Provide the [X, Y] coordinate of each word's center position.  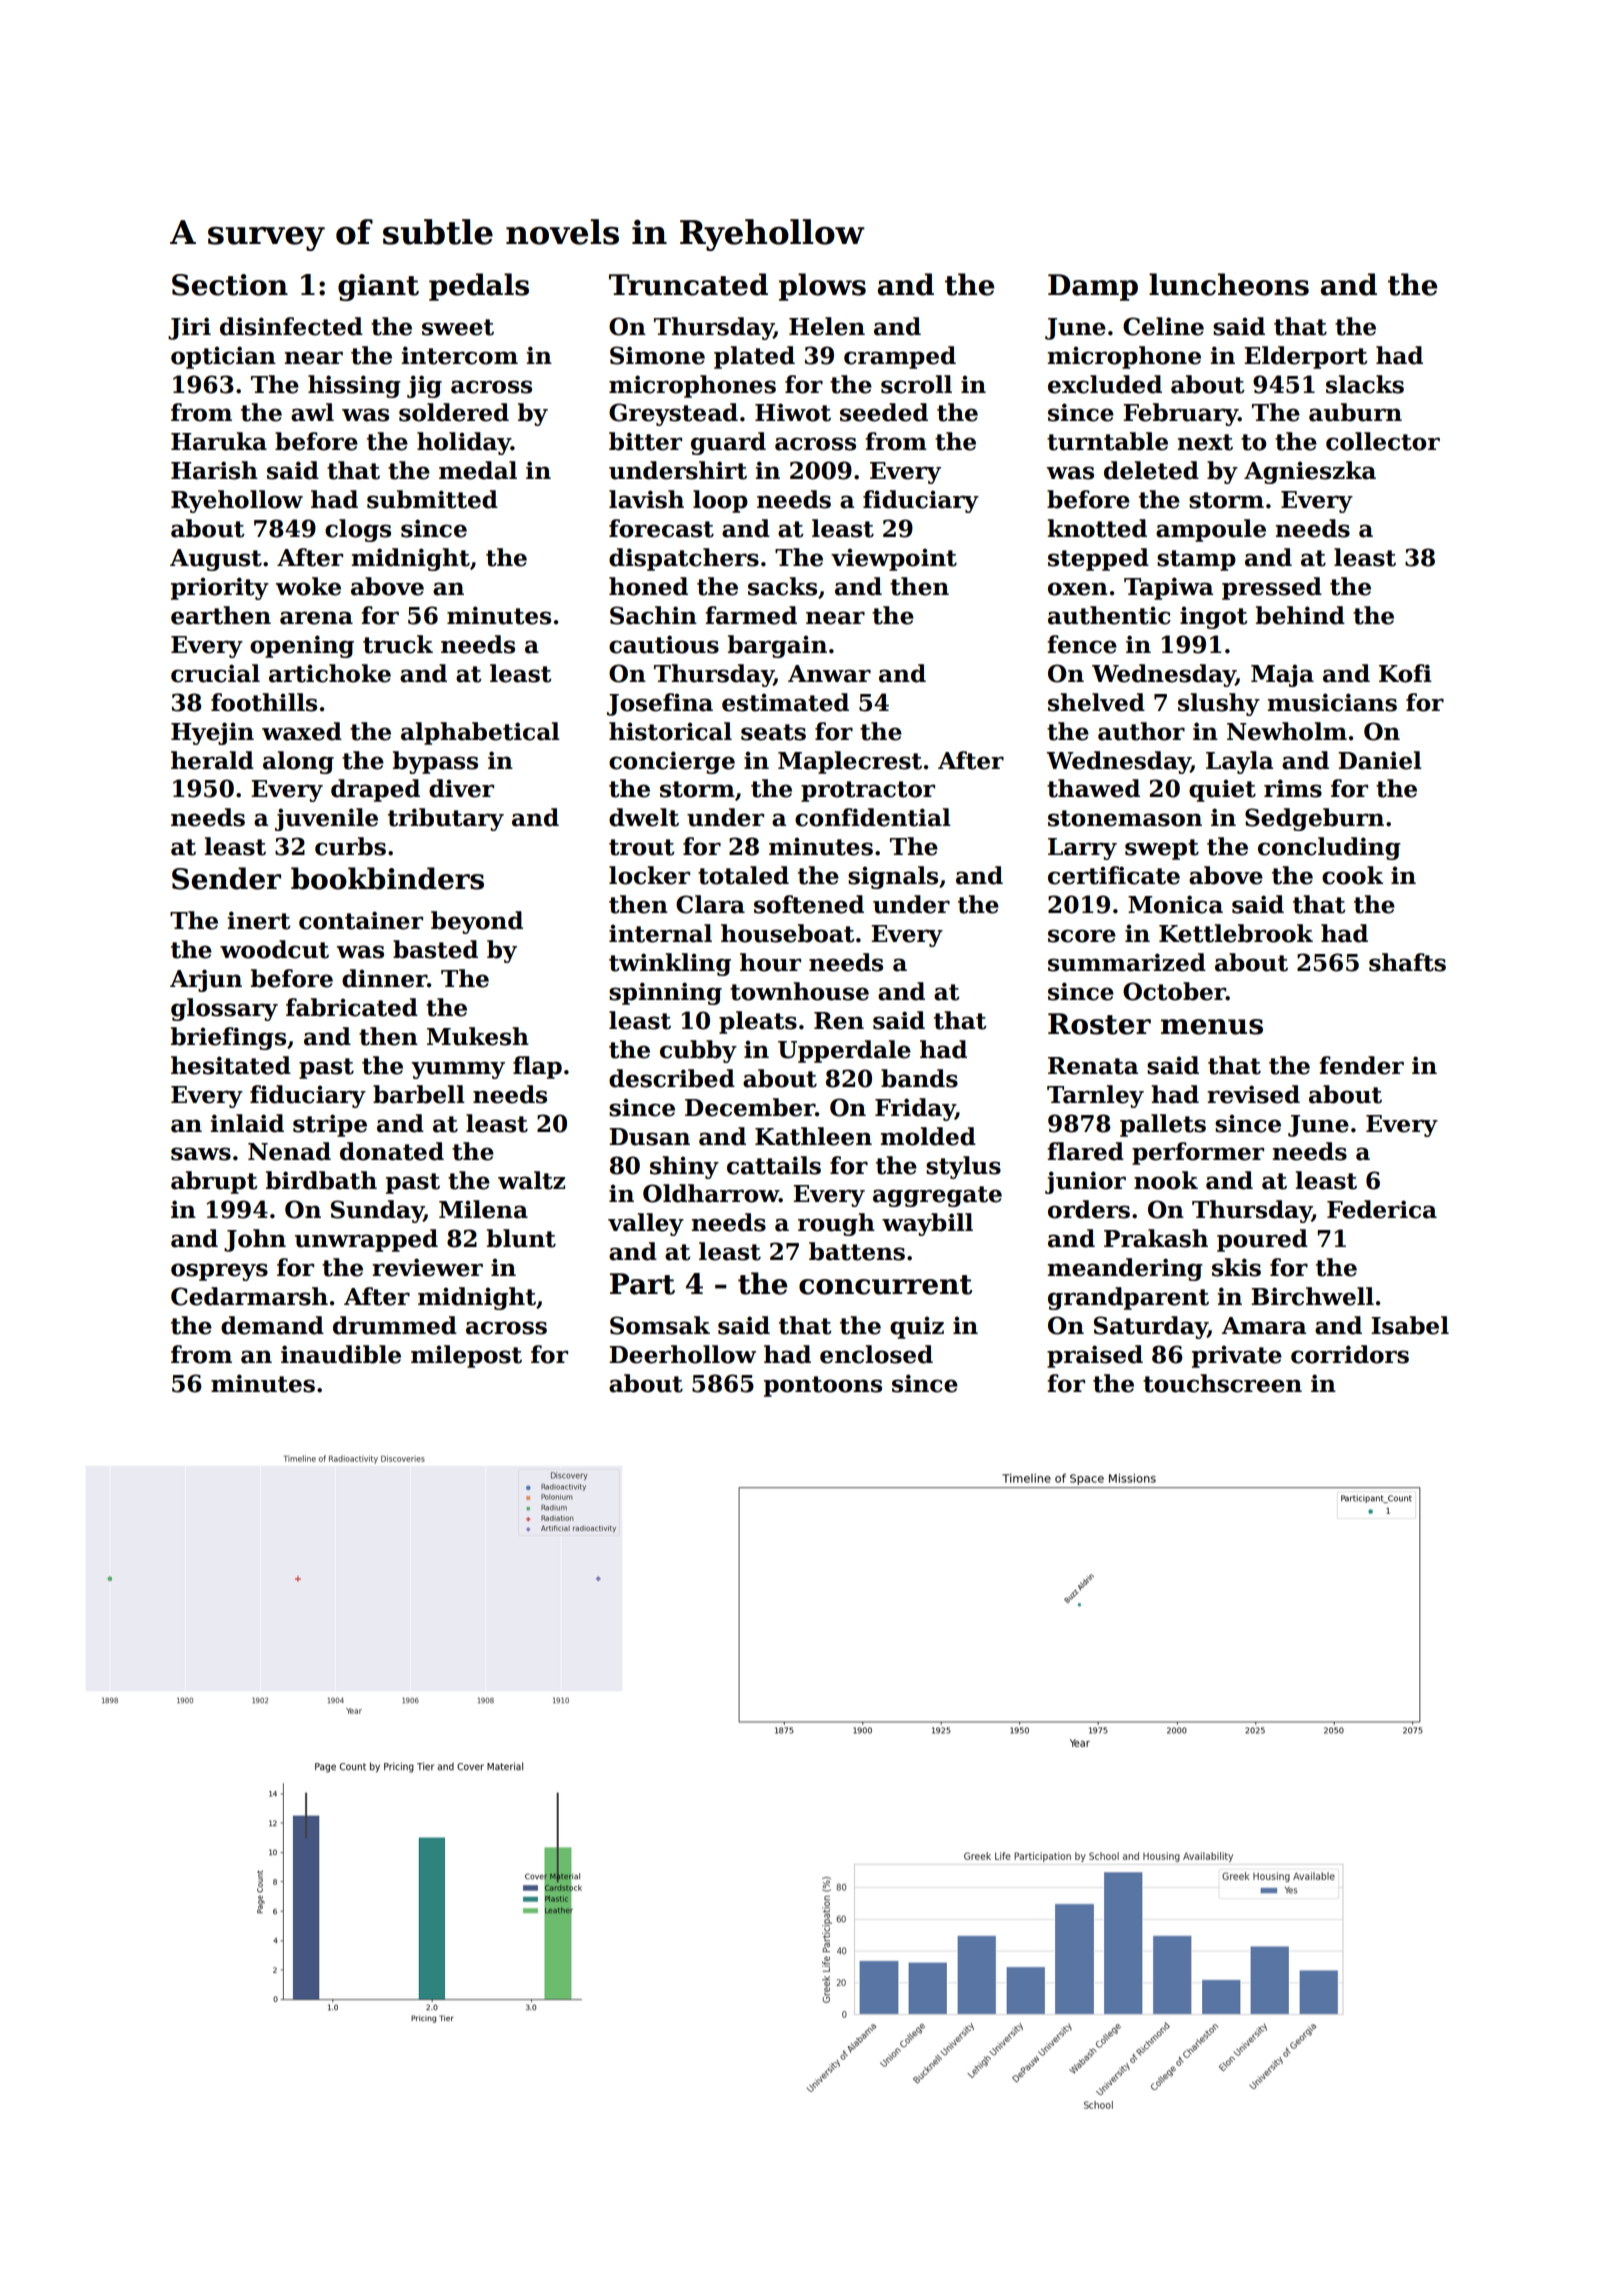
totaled [743, 875]
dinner [384, 978]
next [1205, 442]
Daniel [1380, 760]
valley [646, 1224]
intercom [459, 355]
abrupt [214, 1182]
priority [220, 588]
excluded [1105, 384]
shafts [1407, 962]
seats [773, 732]
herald [212, 760]
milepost [466, 1356]
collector [1383, 441]
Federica [1382, 1209]
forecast [661, 528]
